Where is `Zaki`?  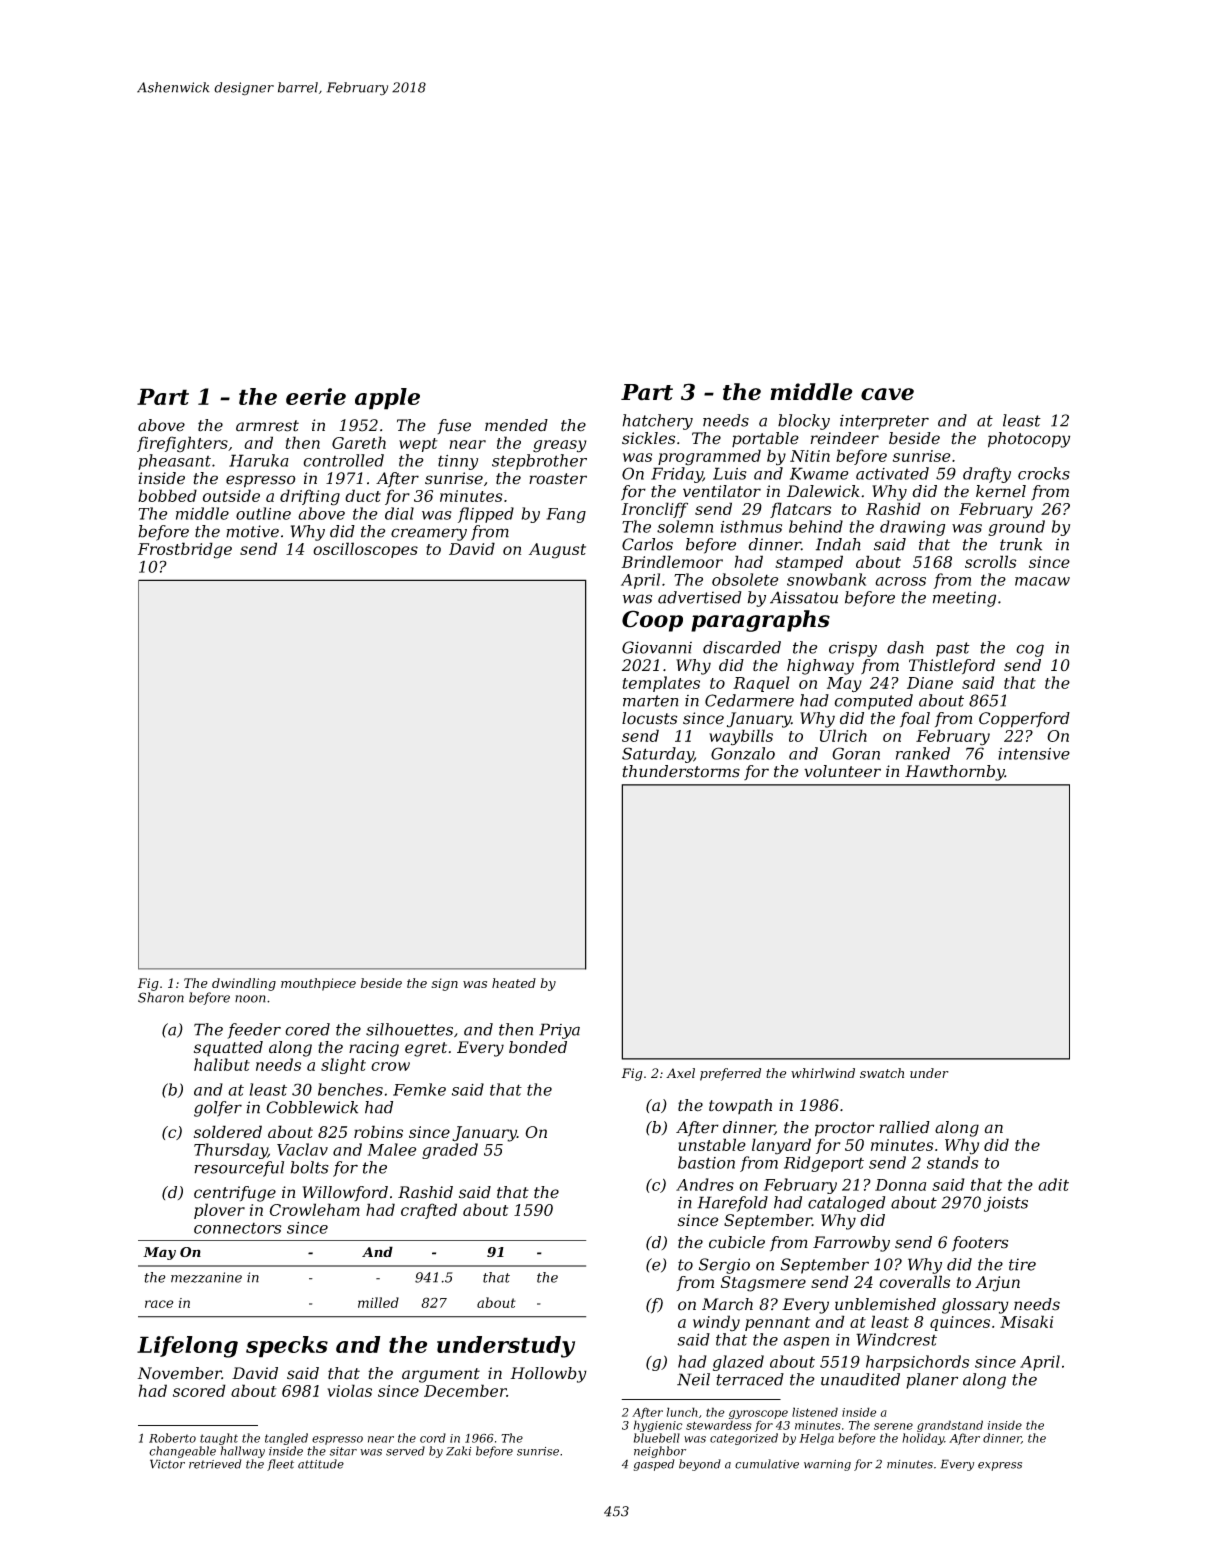 Zaki is located at coordinates (458, 1451).
